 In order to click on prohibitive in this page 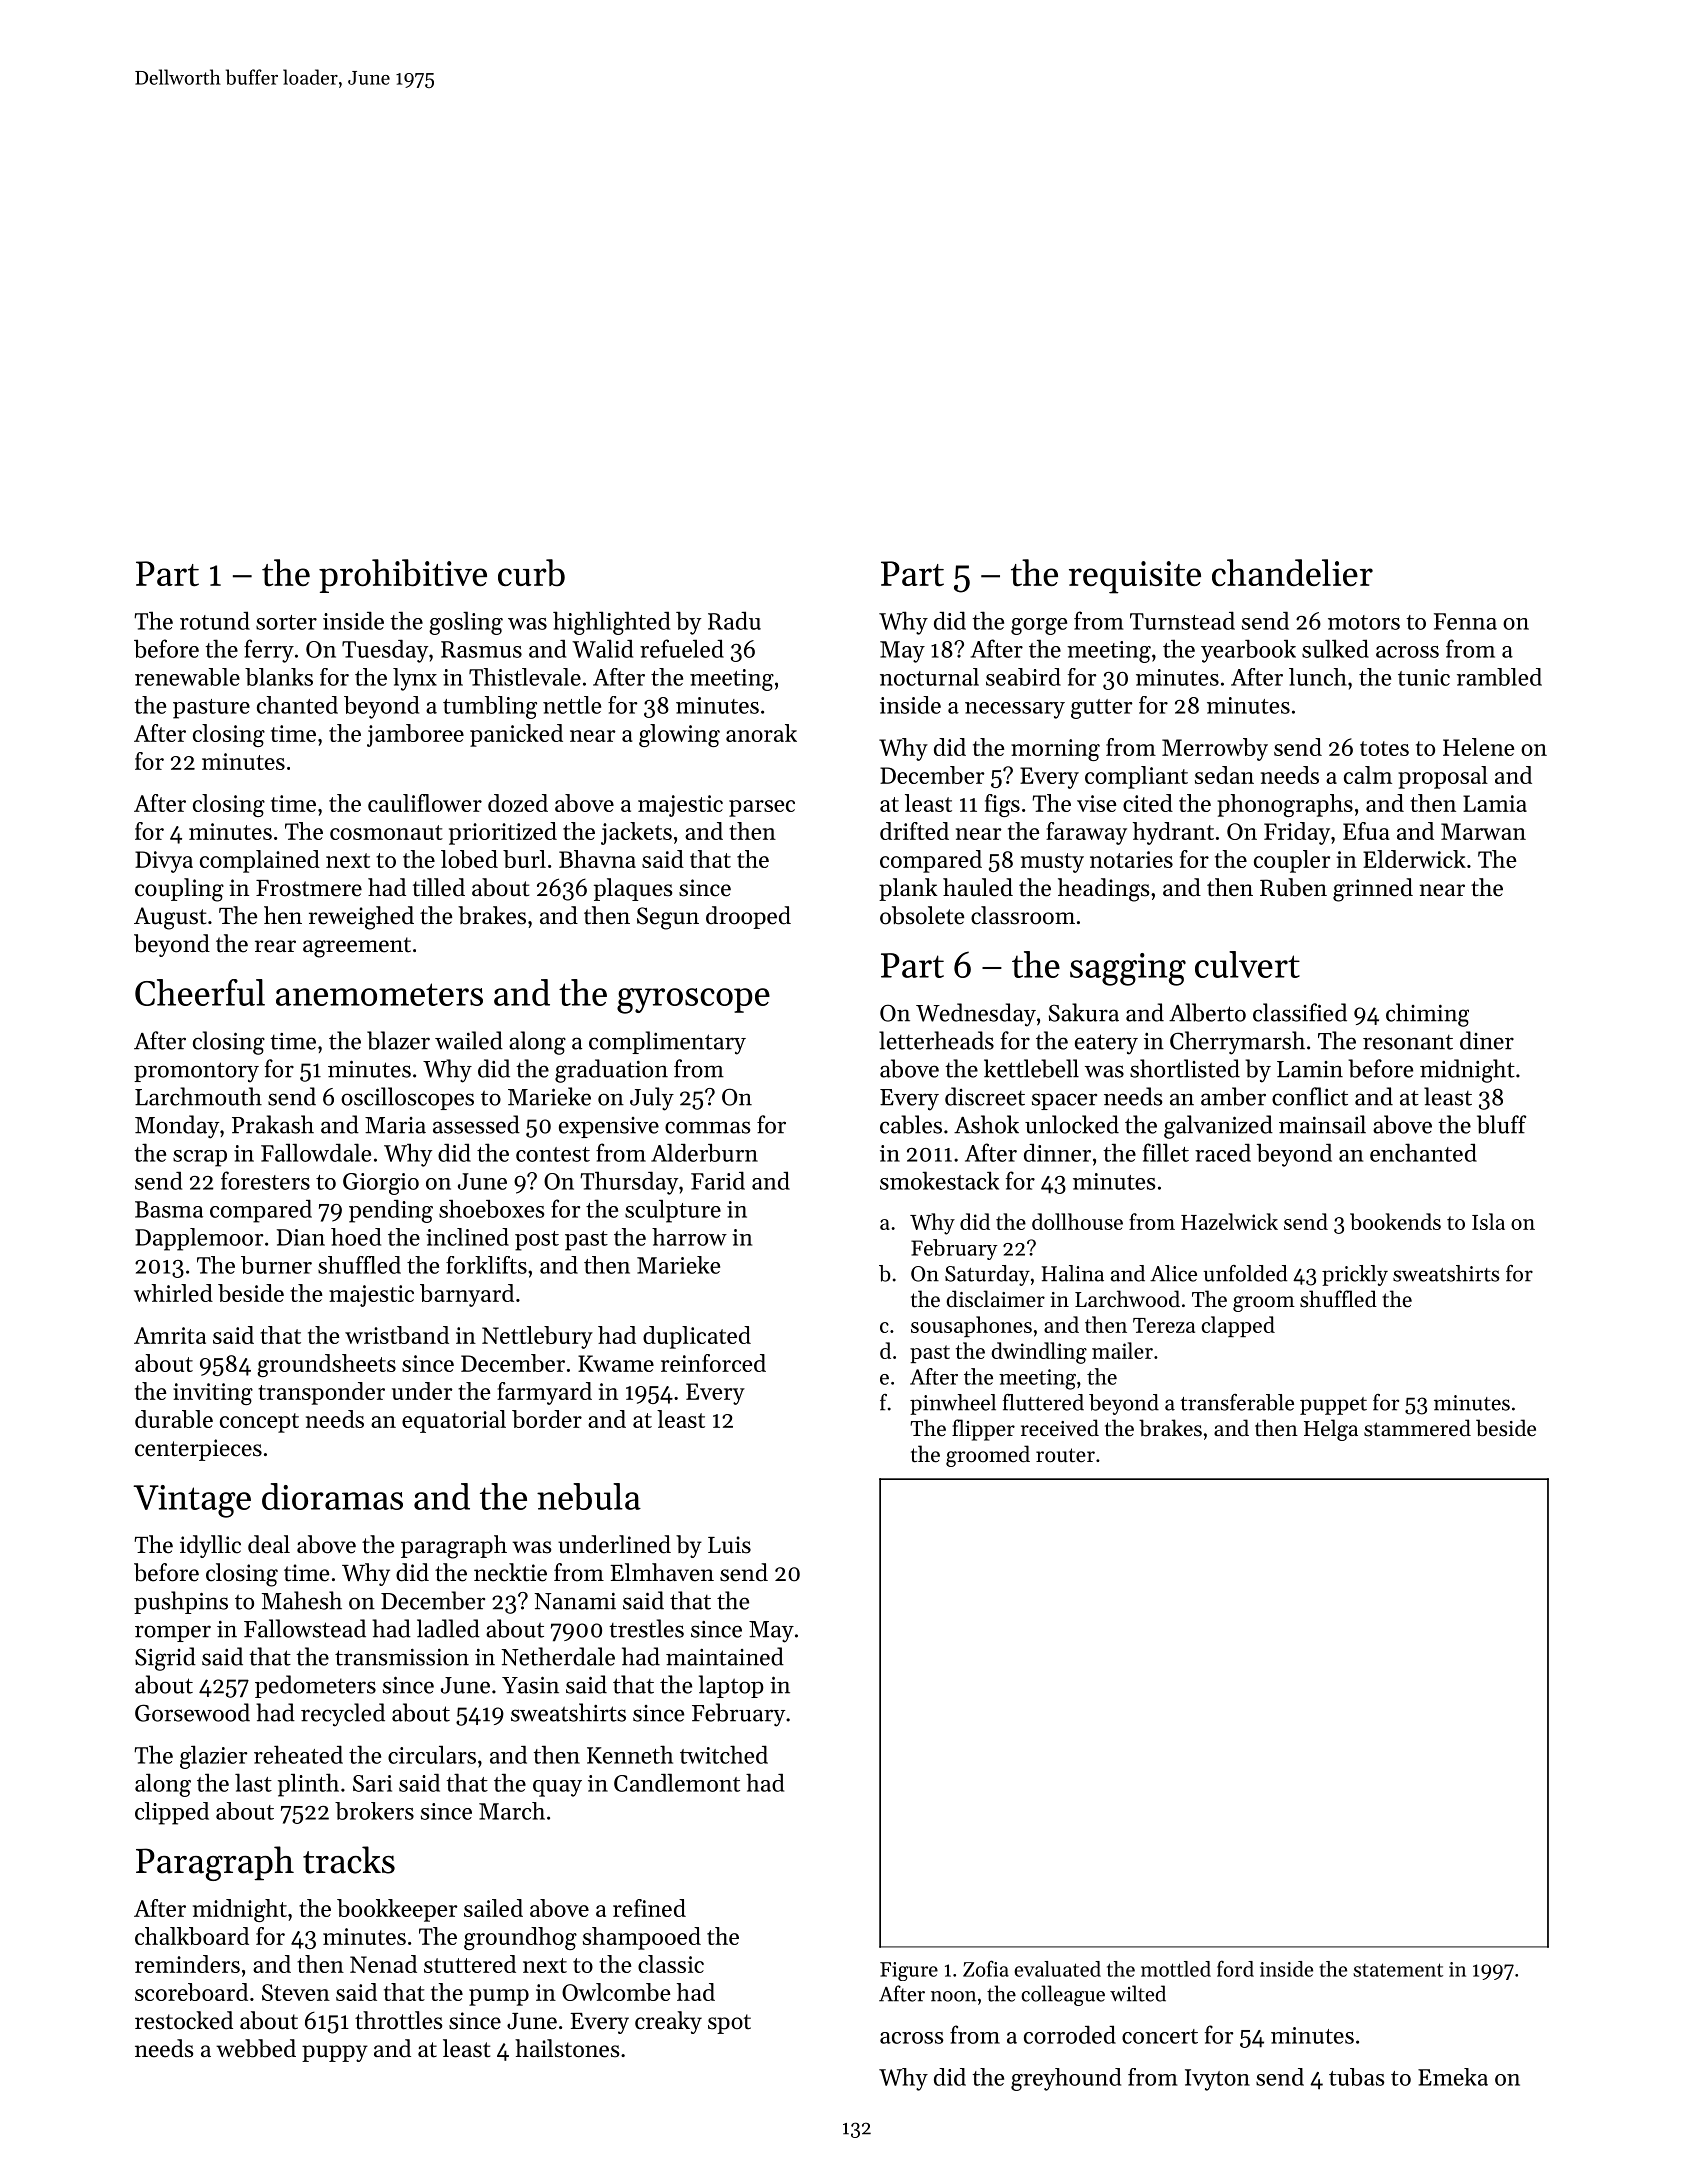, I will do `click(403, 576)`.
